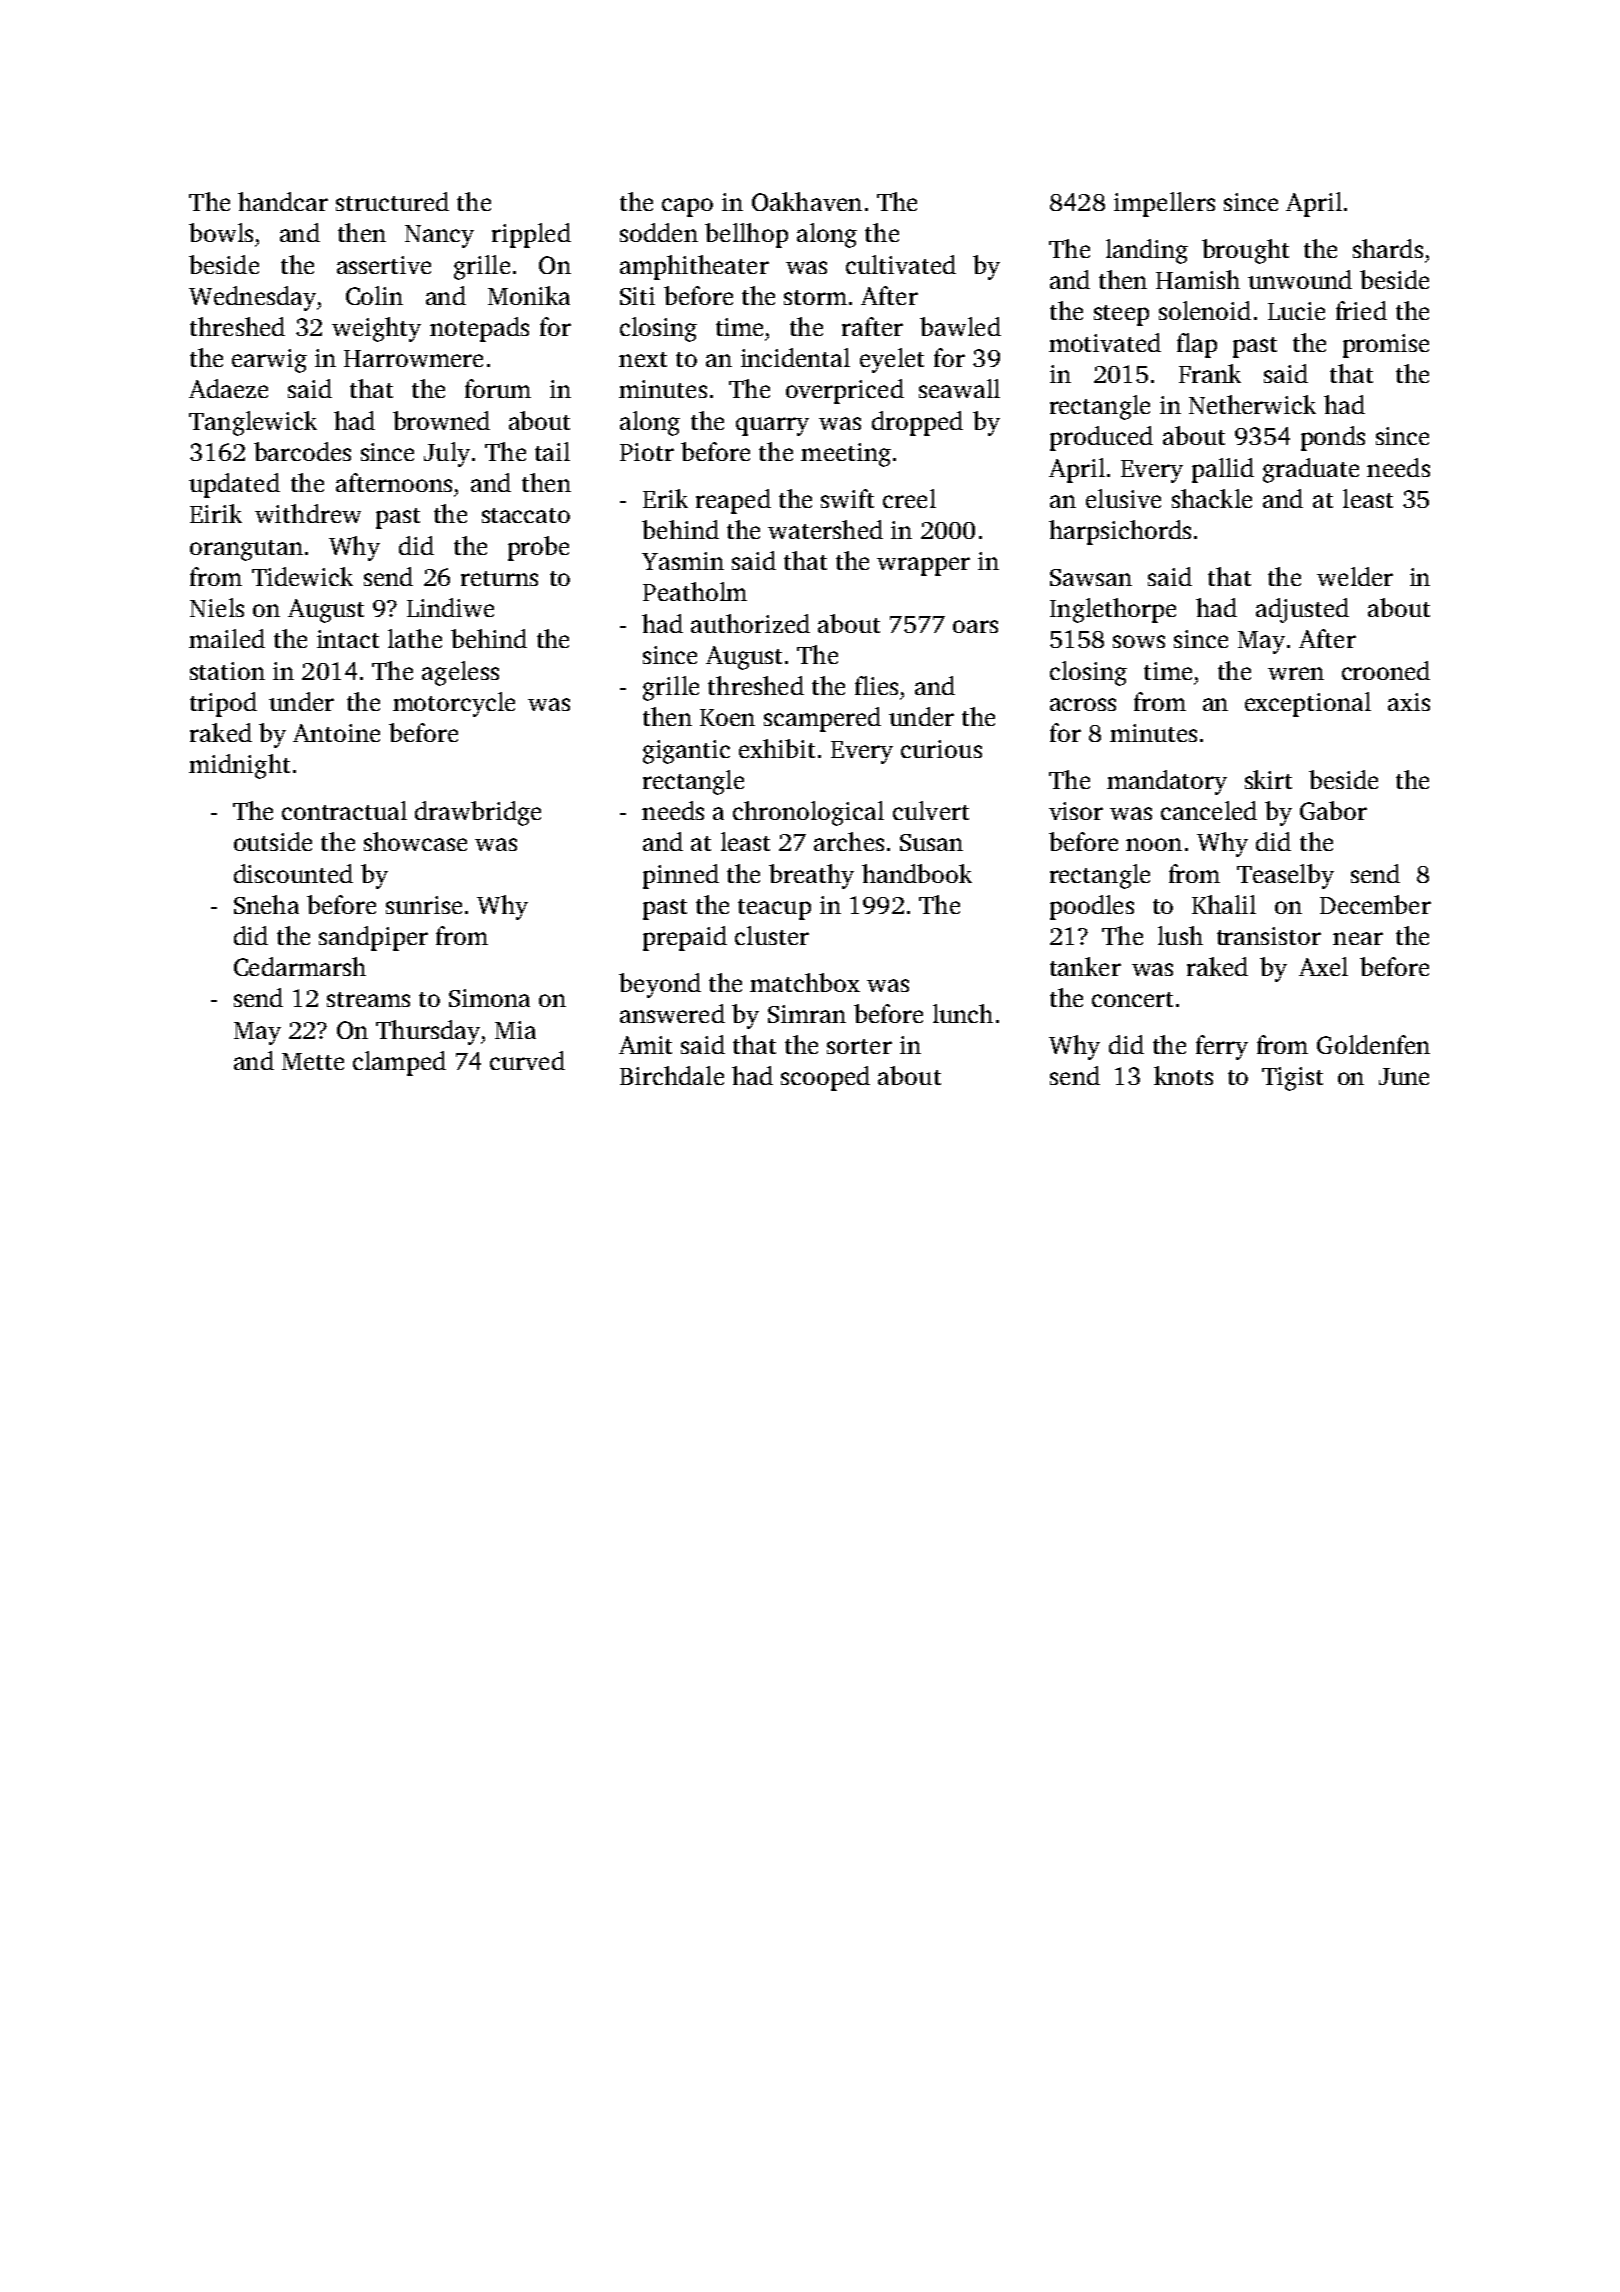 The height and width of the page is (2292, 1620). What do you see at coordinates (217, 607) in the page?
I see `Niels` at bounding box center [217, 607].
